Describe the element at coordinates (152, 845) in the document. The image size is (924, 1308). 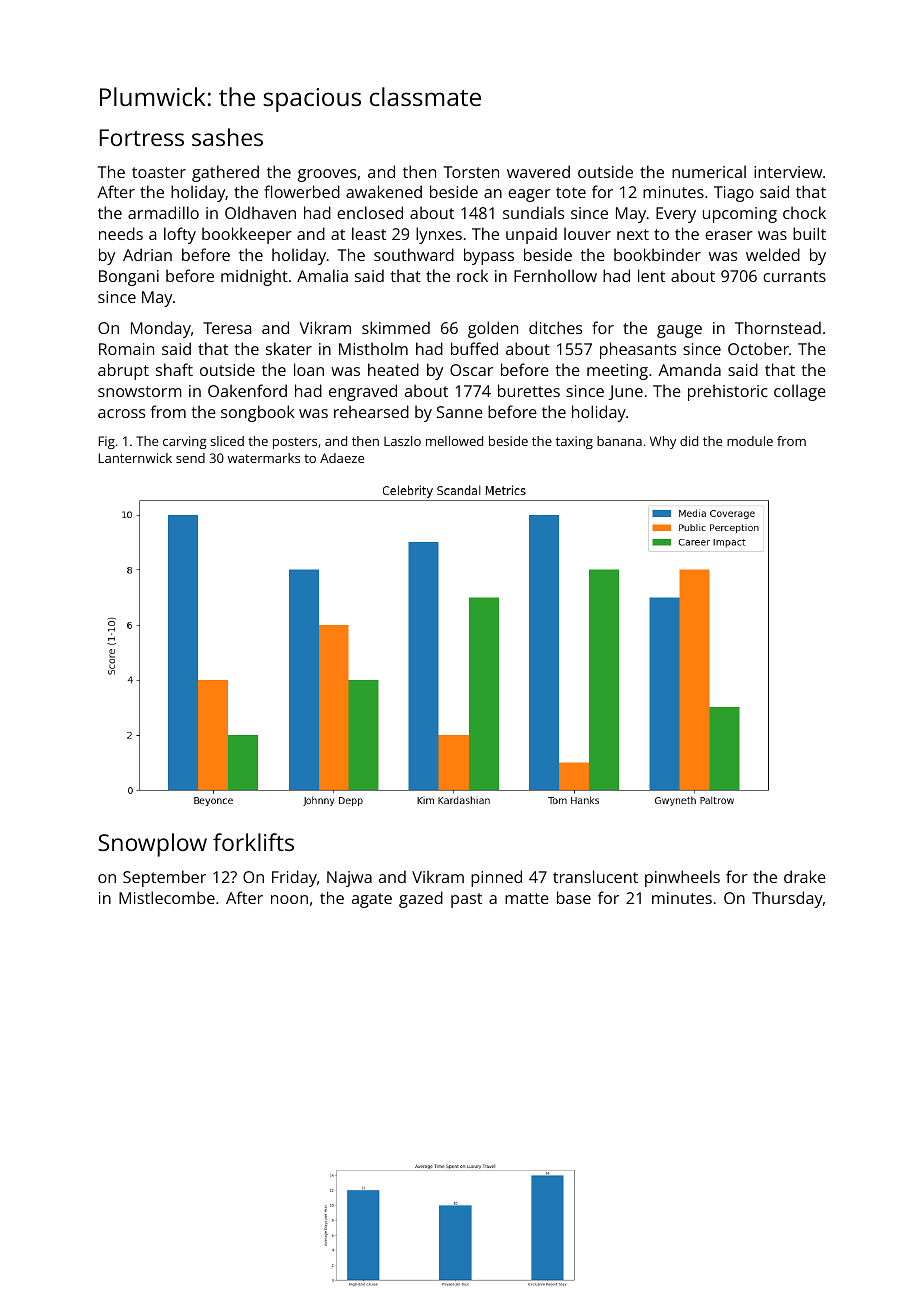
I see `Snowplow` at that location.
